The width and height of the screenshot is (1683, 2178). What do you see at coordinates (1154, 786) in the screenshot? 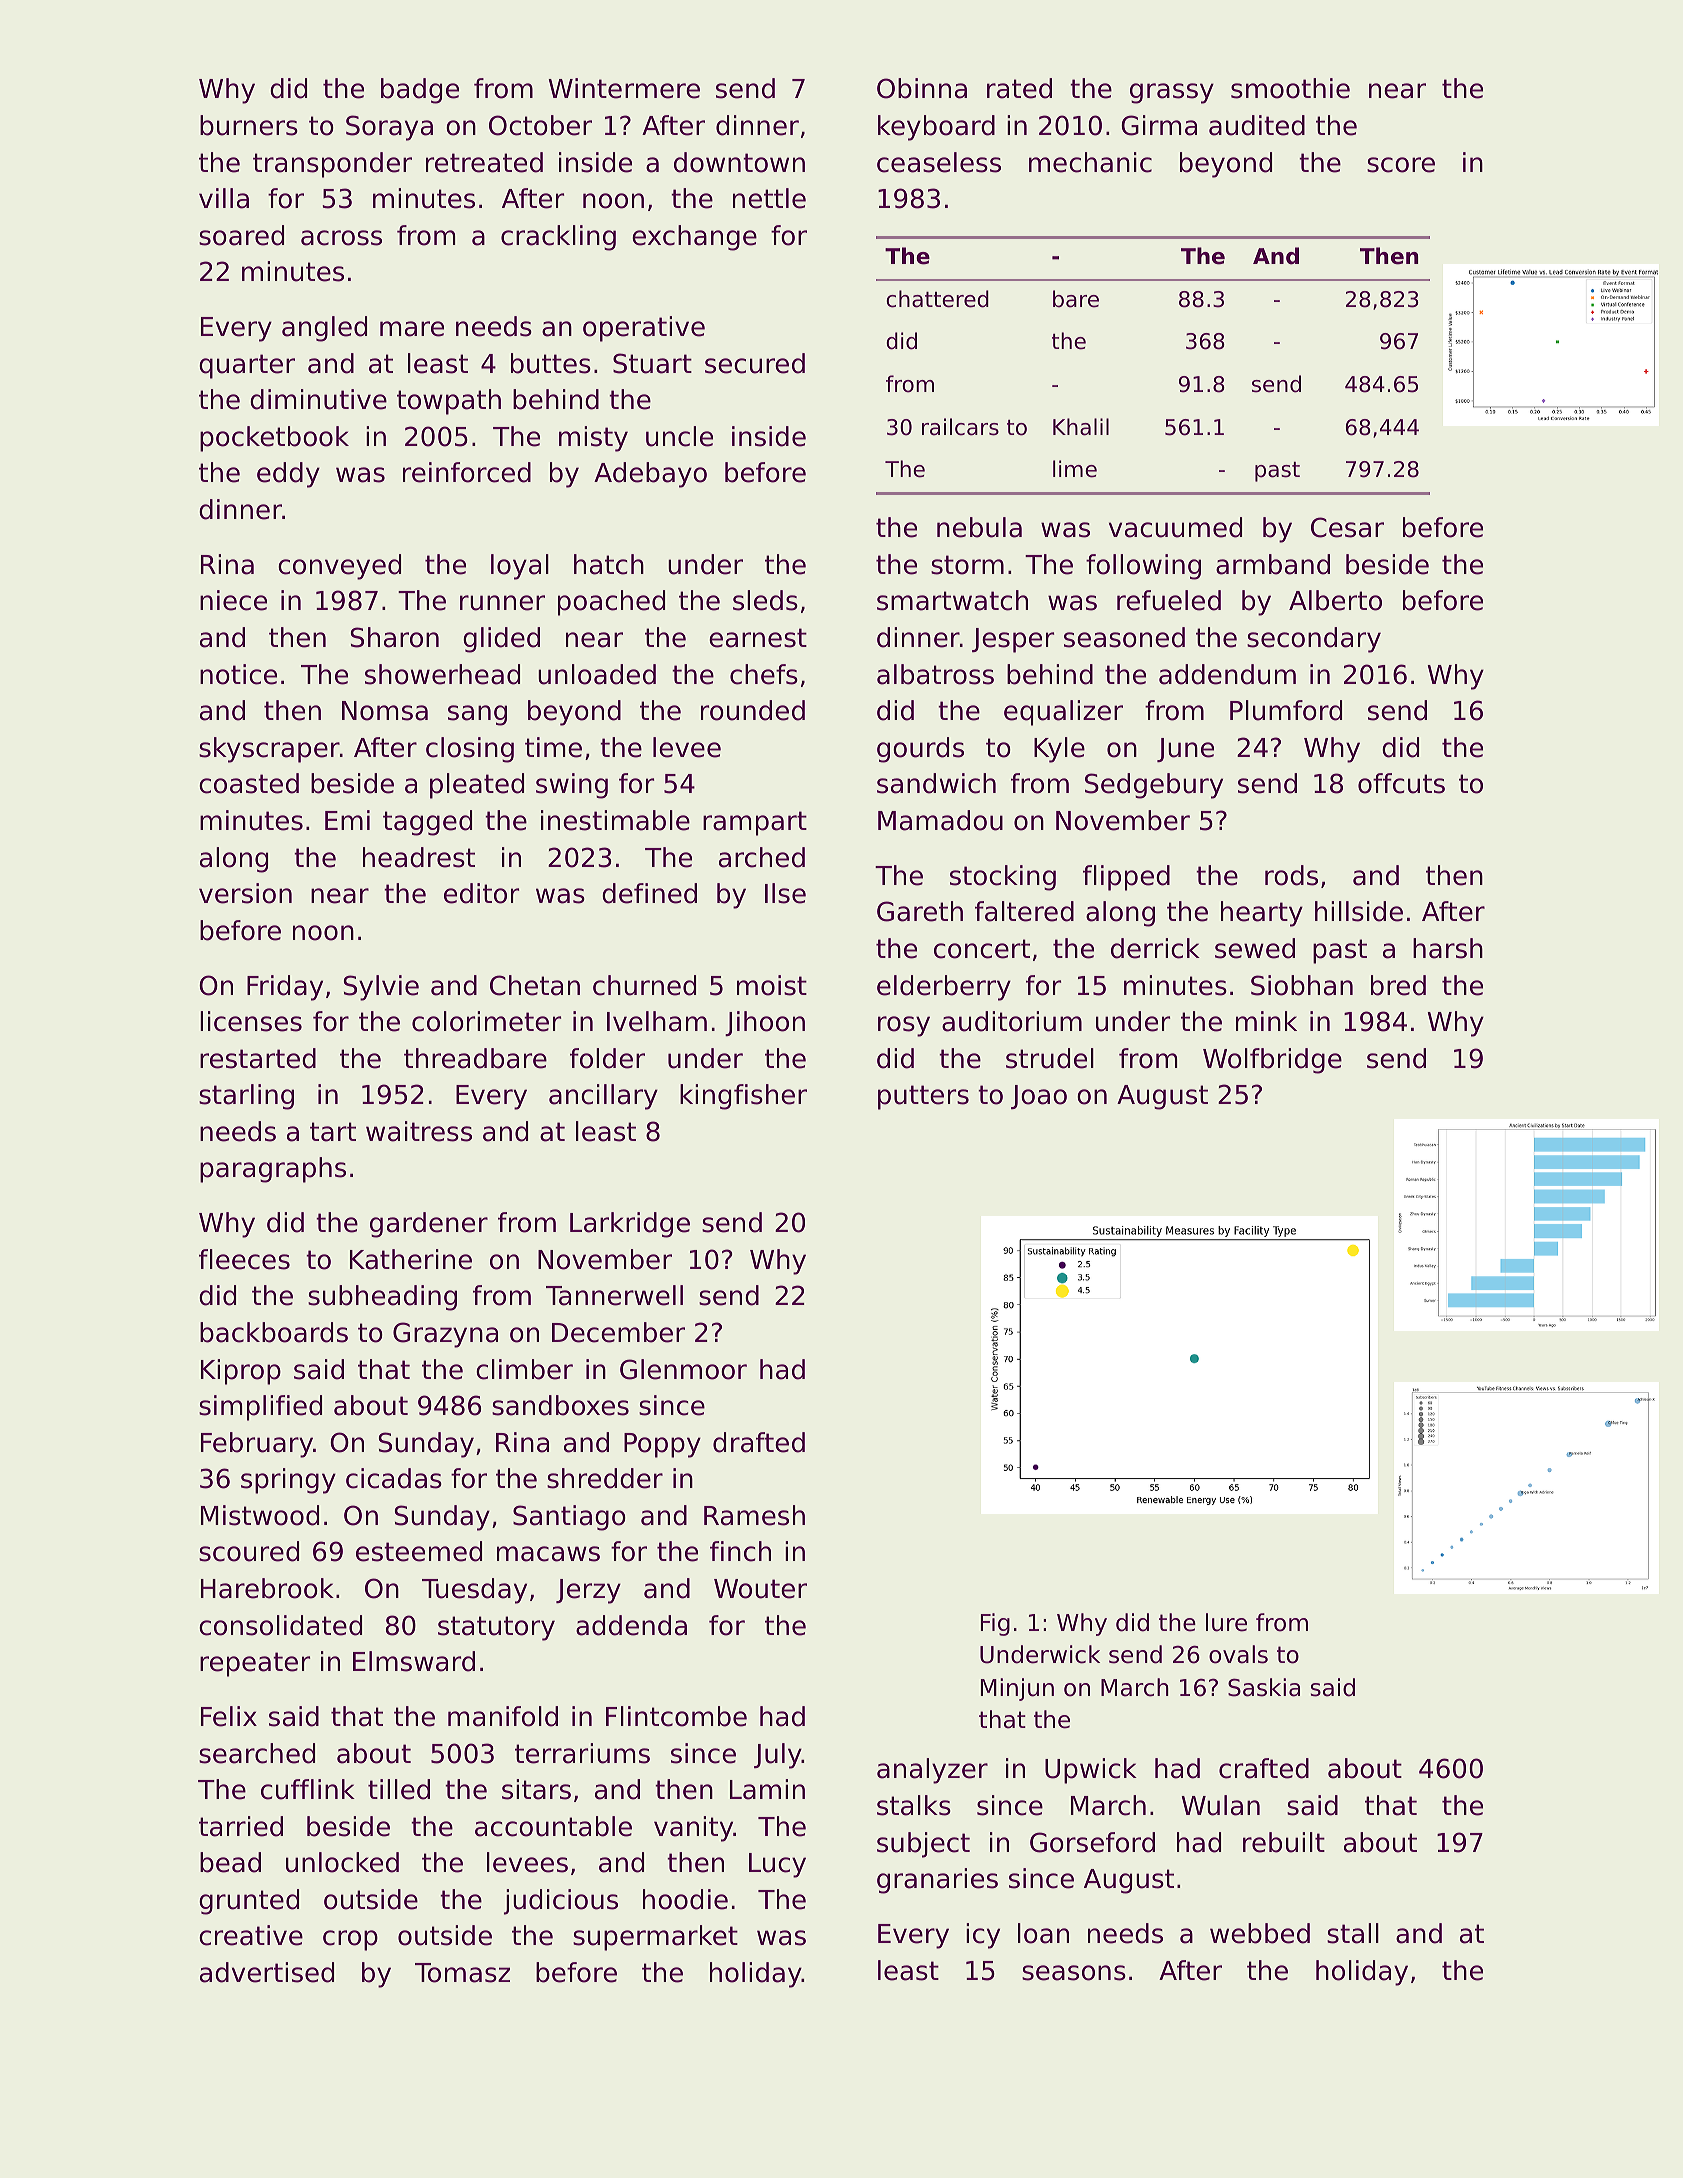
I see `Sedgebury` at bounding box center [1154, 786].
